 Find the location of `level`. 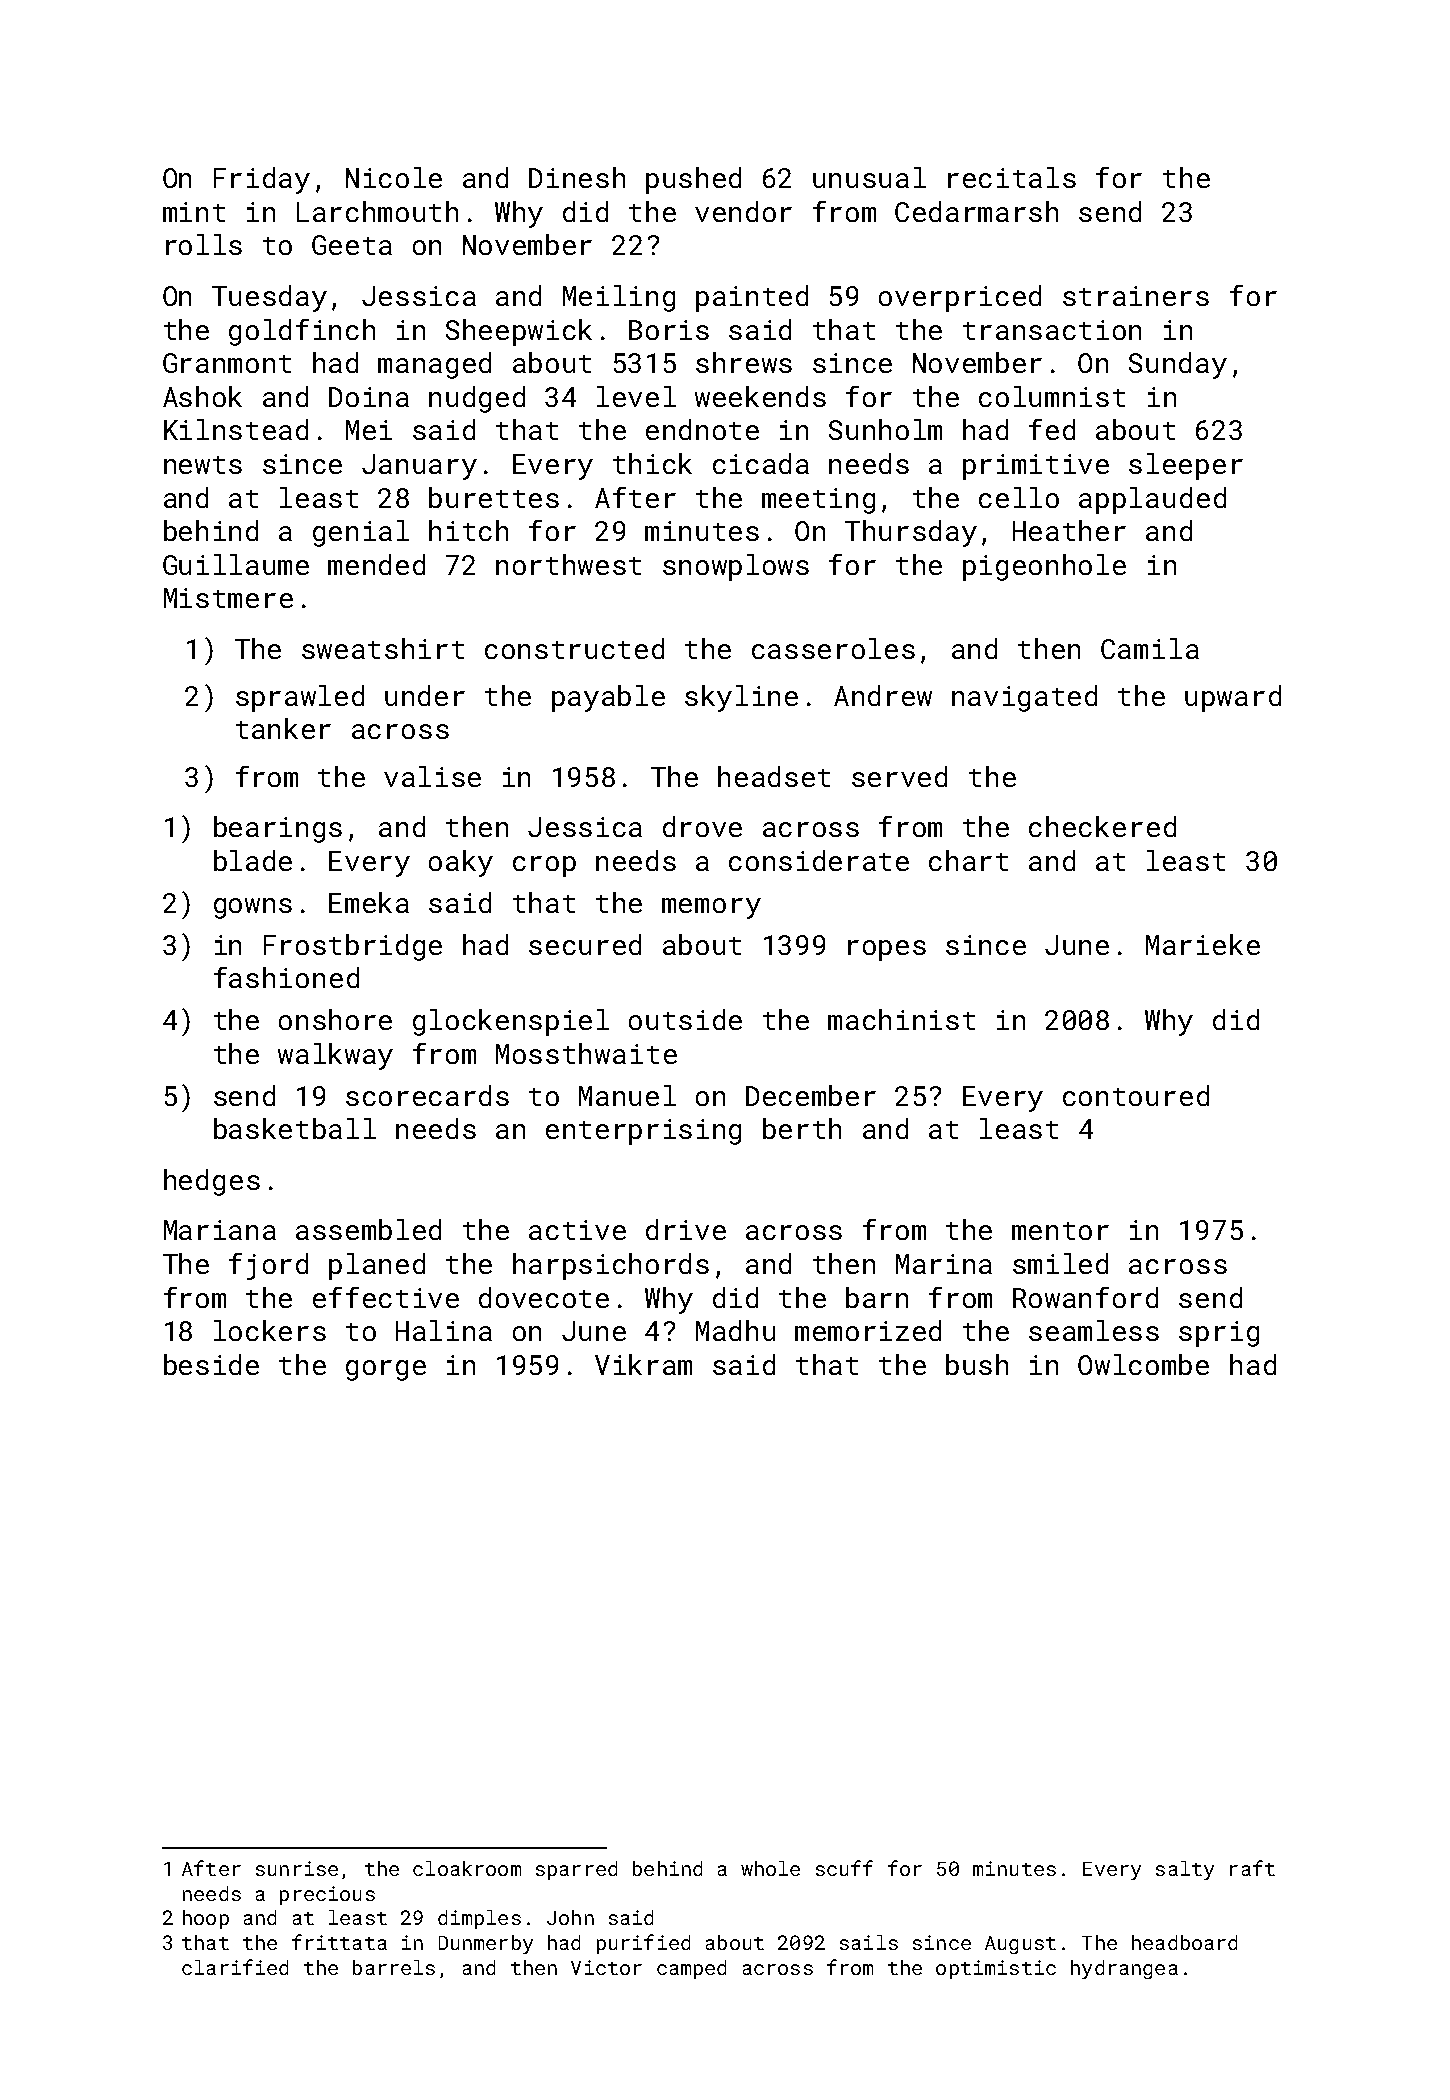

level is located at coordinates (636, 396).
